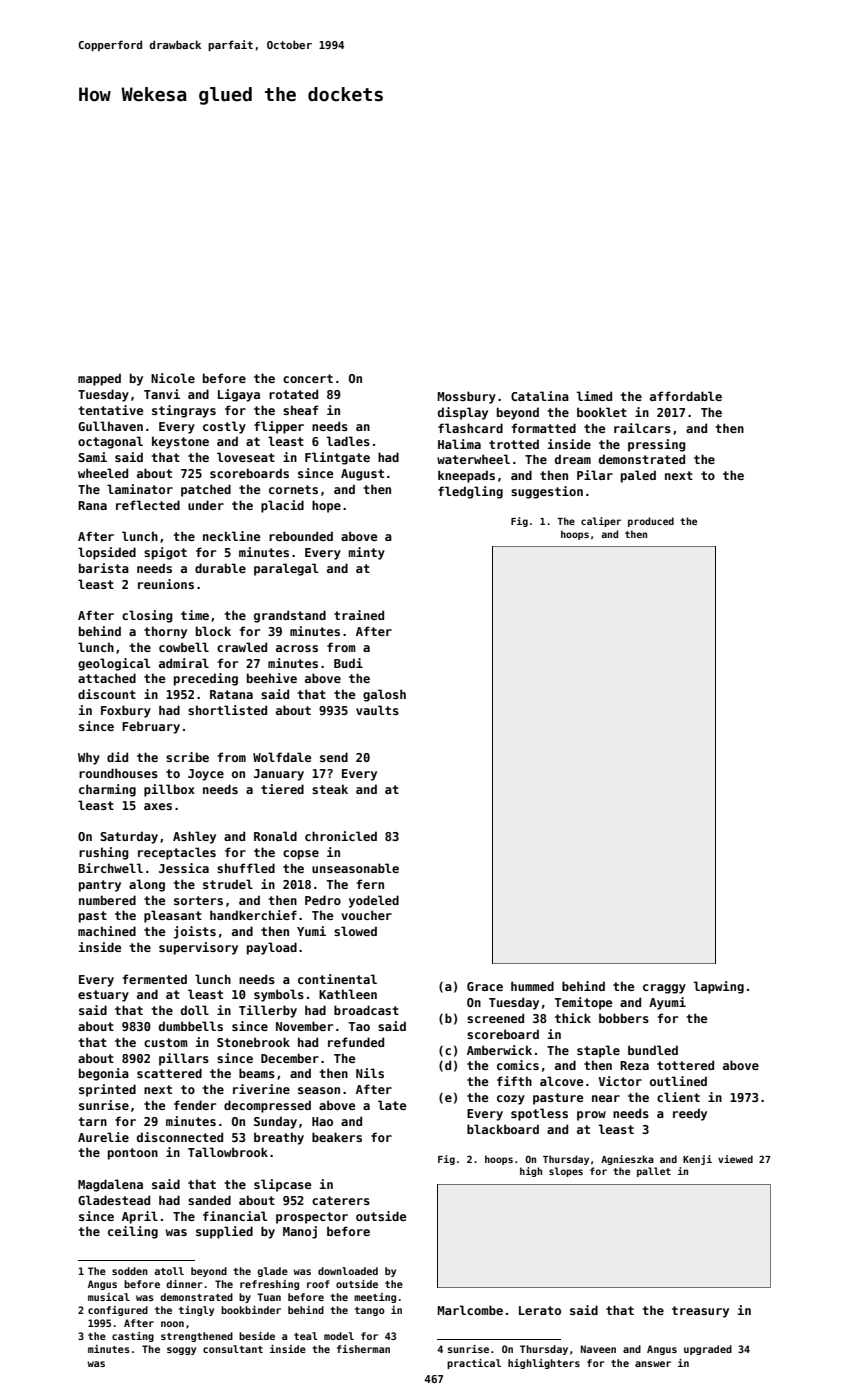 This page has height=1400, width=849. What do you see at coordinates (638, 476) in the page?
I see `paled` at bounding box center [638, 476].
